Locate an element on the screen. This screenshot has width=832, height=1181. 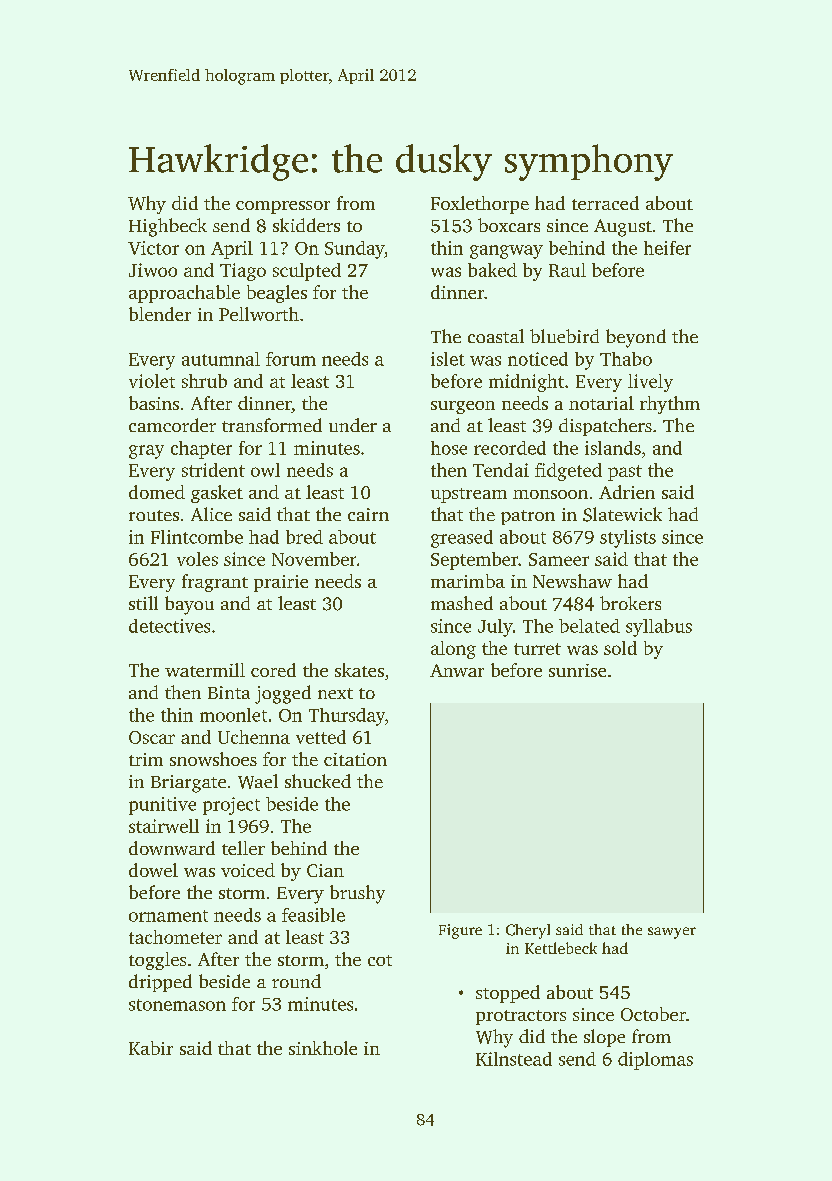
Sunday is located at coordinates (355, 250).
